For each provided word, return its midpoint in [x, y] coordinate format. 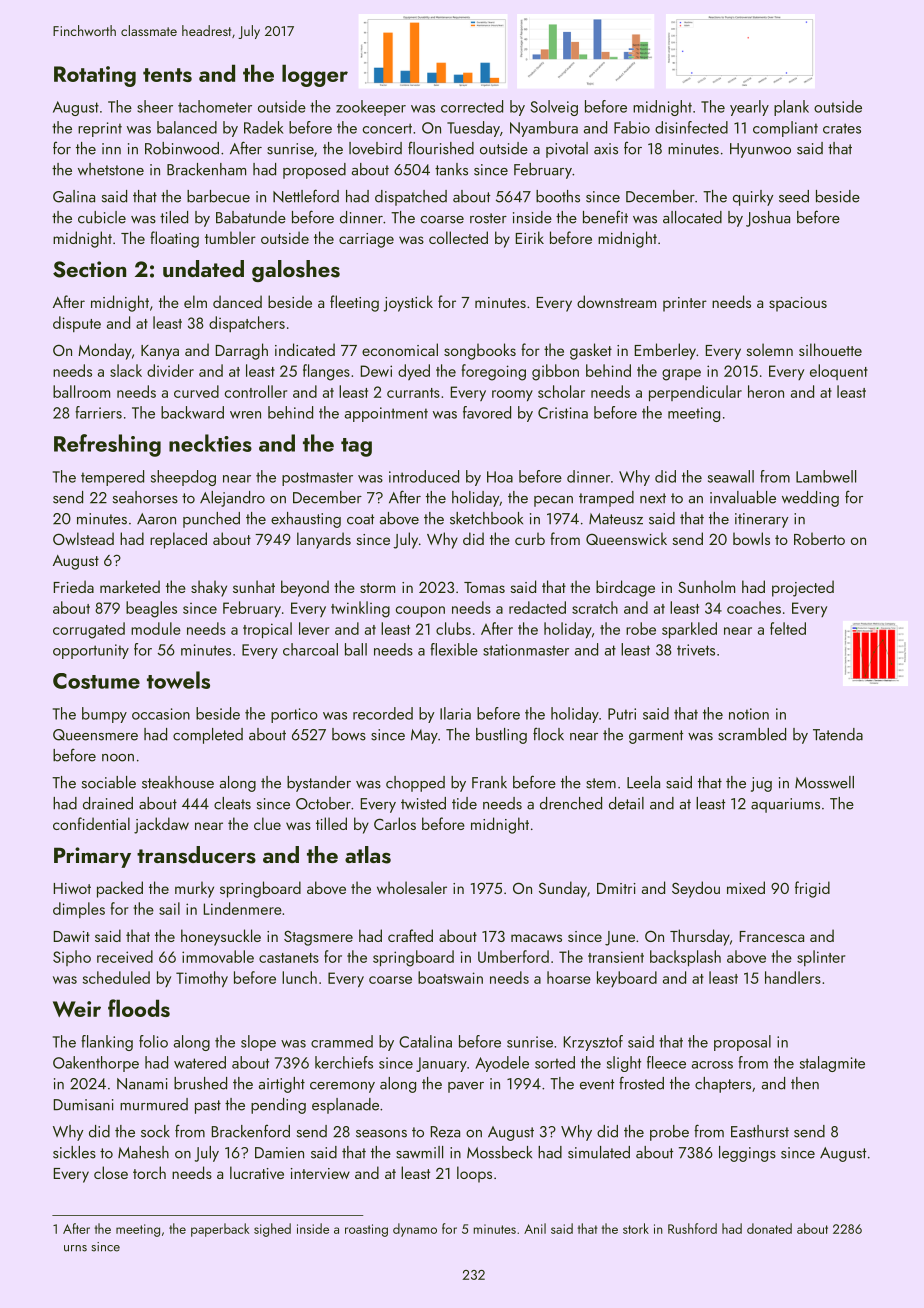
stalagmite [832, 1064]
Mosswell [824, 782]
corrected [472, 106]
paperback [220, 1230]
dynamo [415, 1230]
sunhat [254, 586]
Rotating [95, 76]
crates [842, 128]
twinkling [360, 609]
